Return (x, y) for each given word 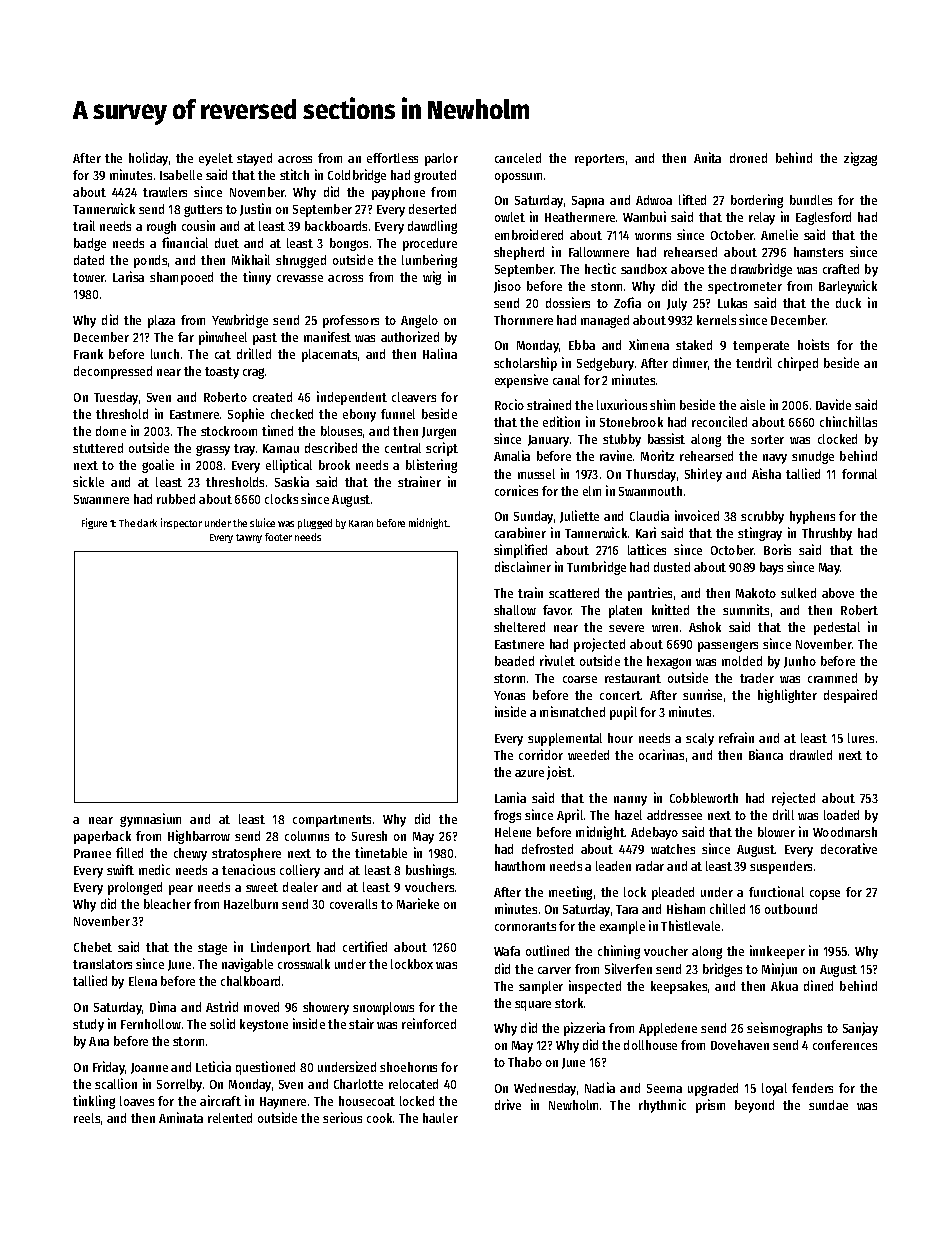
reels (87, 1118)
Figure (94, 523)
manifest (327, 336)
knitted (670, 609)
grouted (435, 176)
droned (748, 158)
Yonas (509, 695)
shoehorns (408, 1067)
